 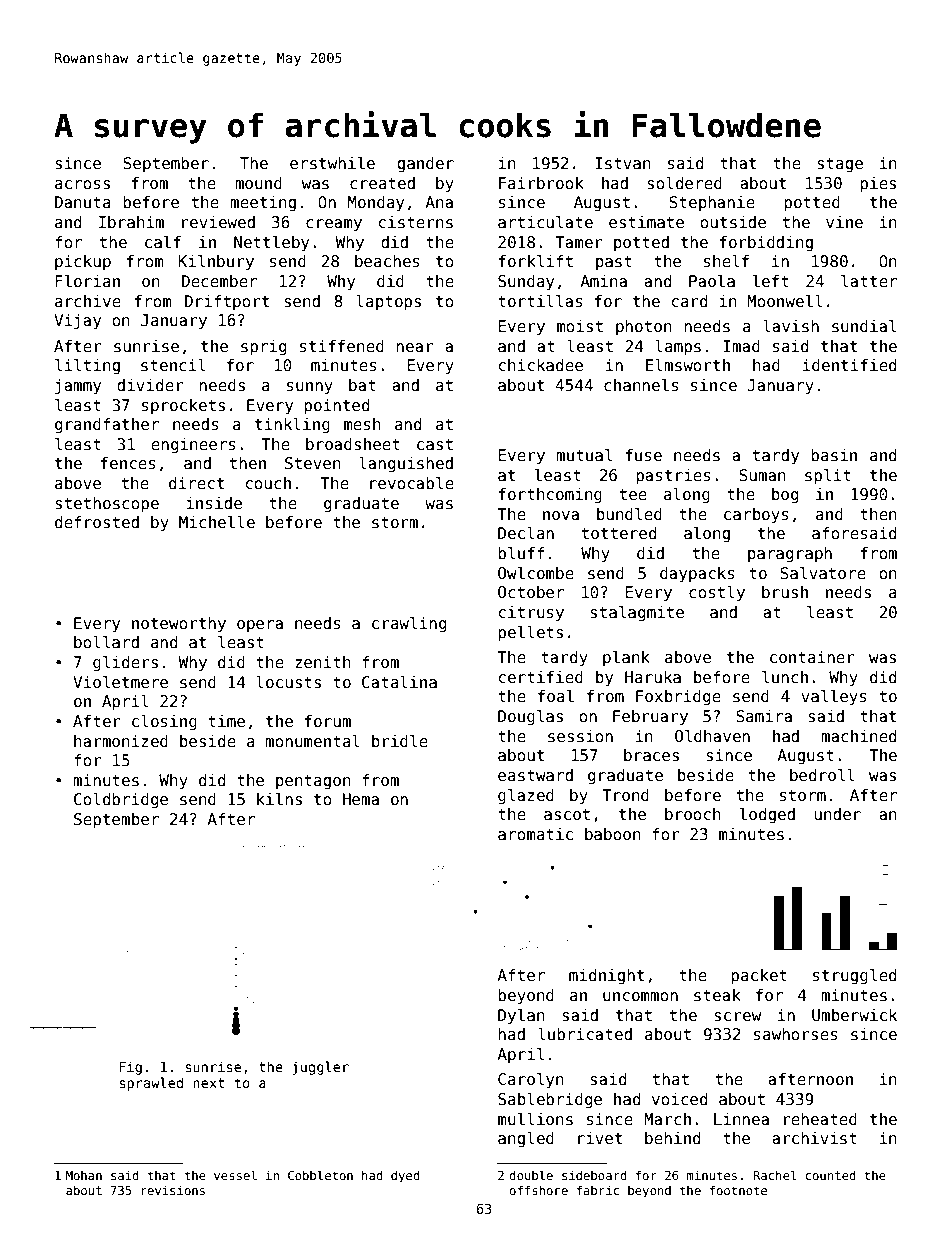 What do you see at coordinates (840, 165) in the page?
I see `stage` at bounding box center [840, 165].
